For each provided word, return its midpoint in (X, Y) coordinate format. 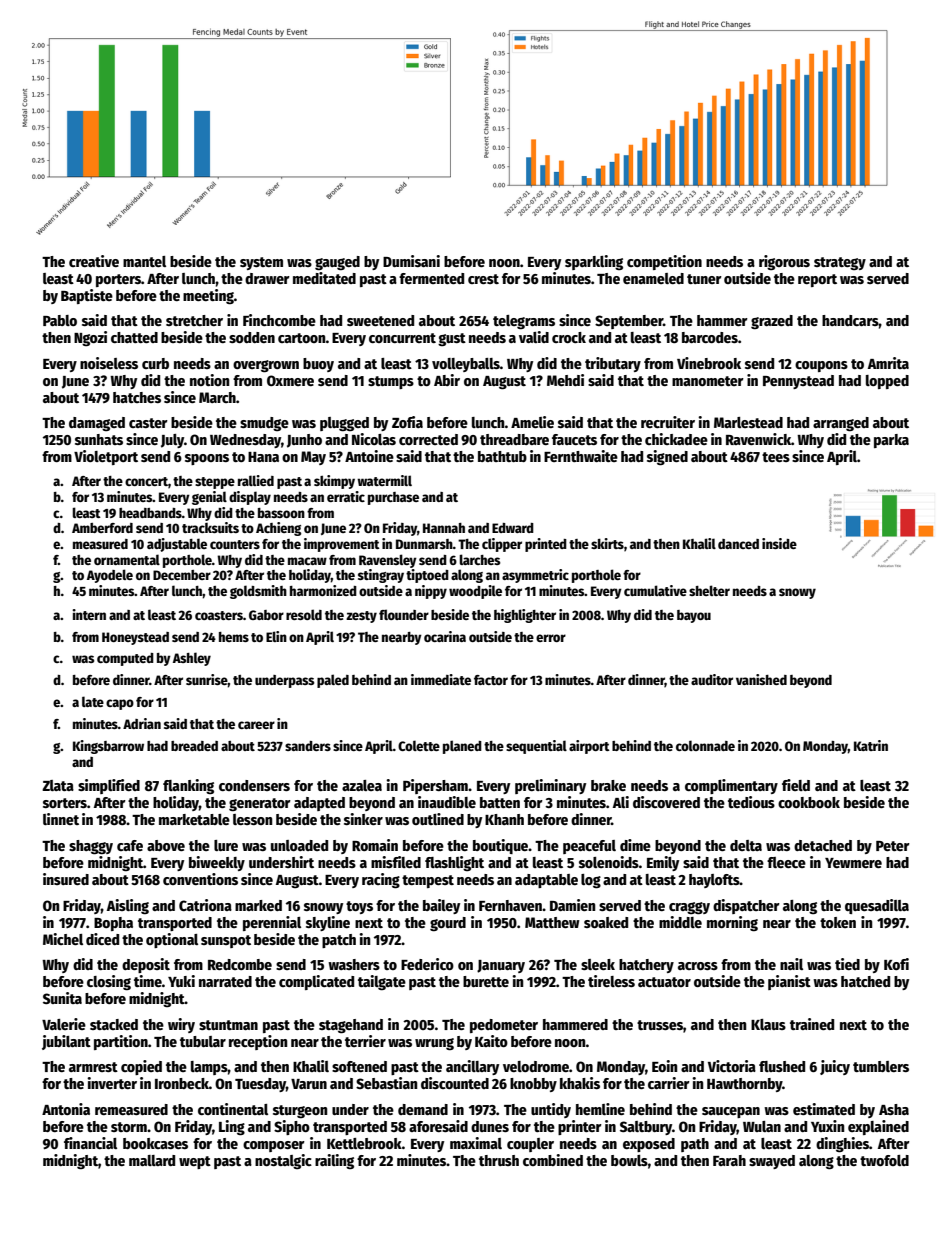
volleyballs (466, 365)
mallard (152, 1160)
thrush (499, 1160)
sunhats (99, 439)
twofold (884, 1160)
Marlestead (748, 422)
